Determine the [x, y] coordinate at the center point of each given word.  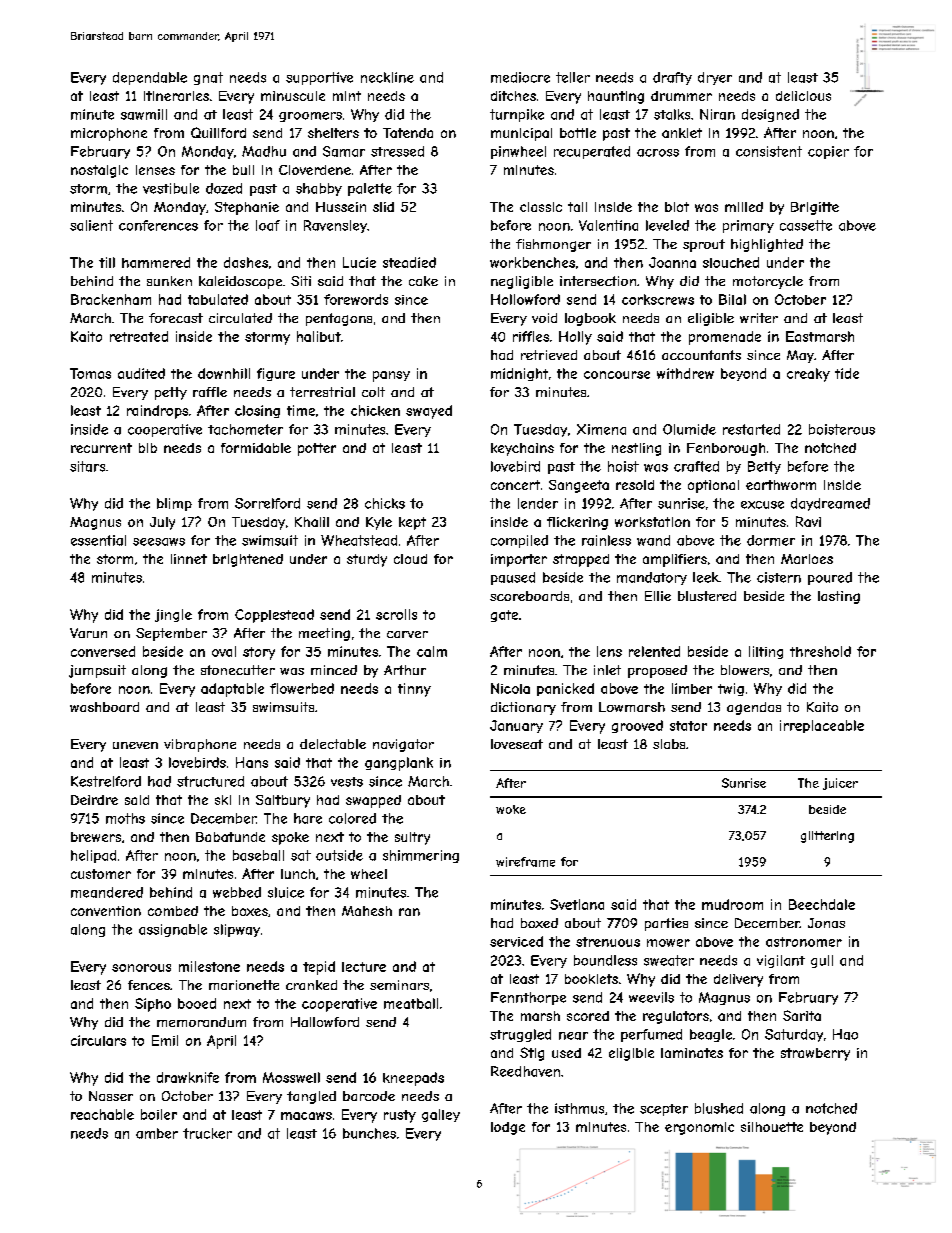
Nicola [510, 688]
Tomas [90, 373]
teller [573, 77]
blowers [745, 670]
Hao [845, 1034]
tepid [319, 968]
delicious [803, 96]
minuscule [293, 96]
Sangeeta [579, 486]
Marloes [807, 559]
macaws [306, 1116]
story [259, 653]
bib [148, 448]
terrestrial [322, 392]
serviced [516, 941]
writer [759, 318]
